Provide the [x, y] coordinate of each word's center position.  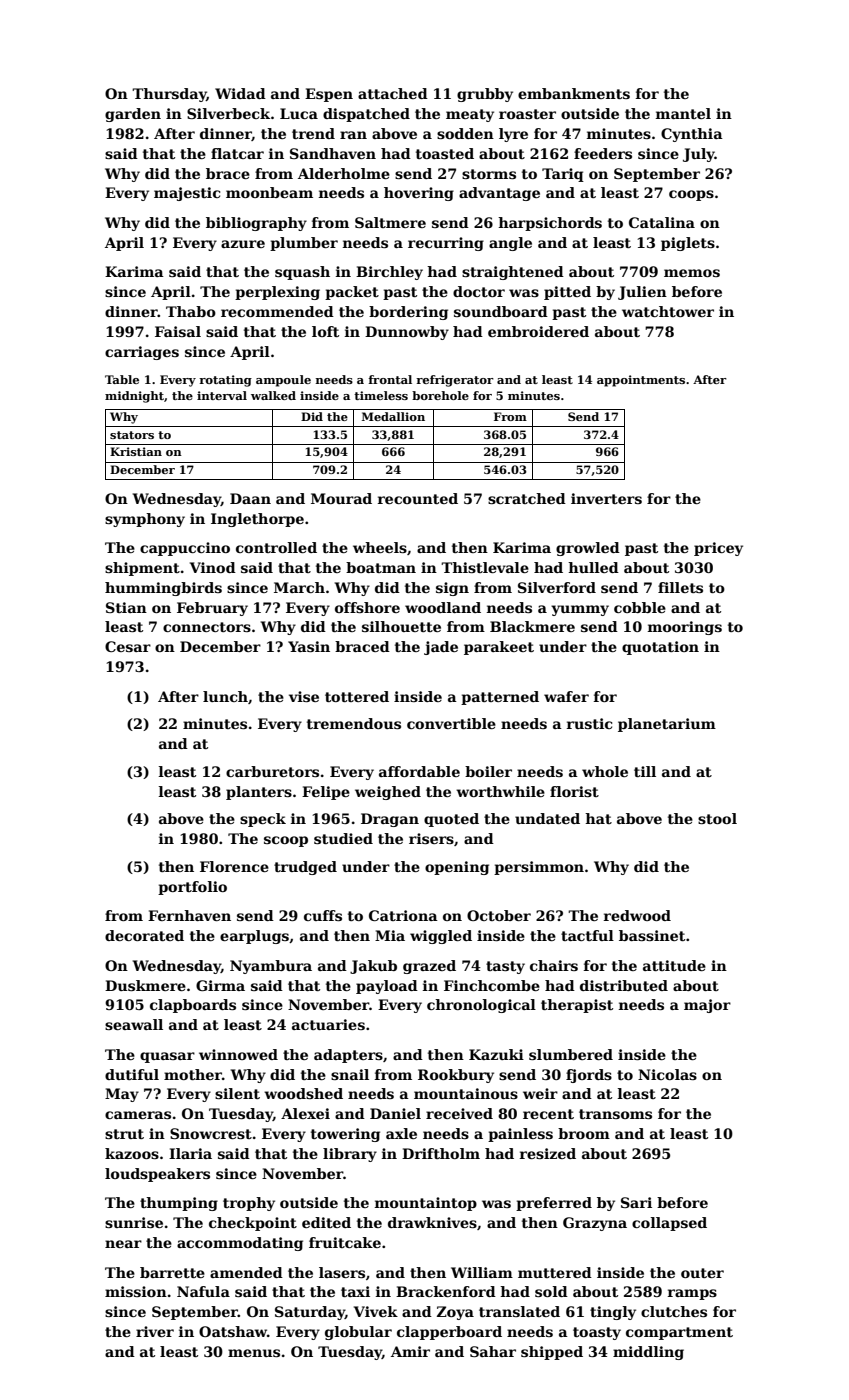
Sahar [493, 1351]
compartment [679, 1333]
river [155, 1331]
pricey [718, 549]
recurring [446, 244]
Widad [240, 93]
